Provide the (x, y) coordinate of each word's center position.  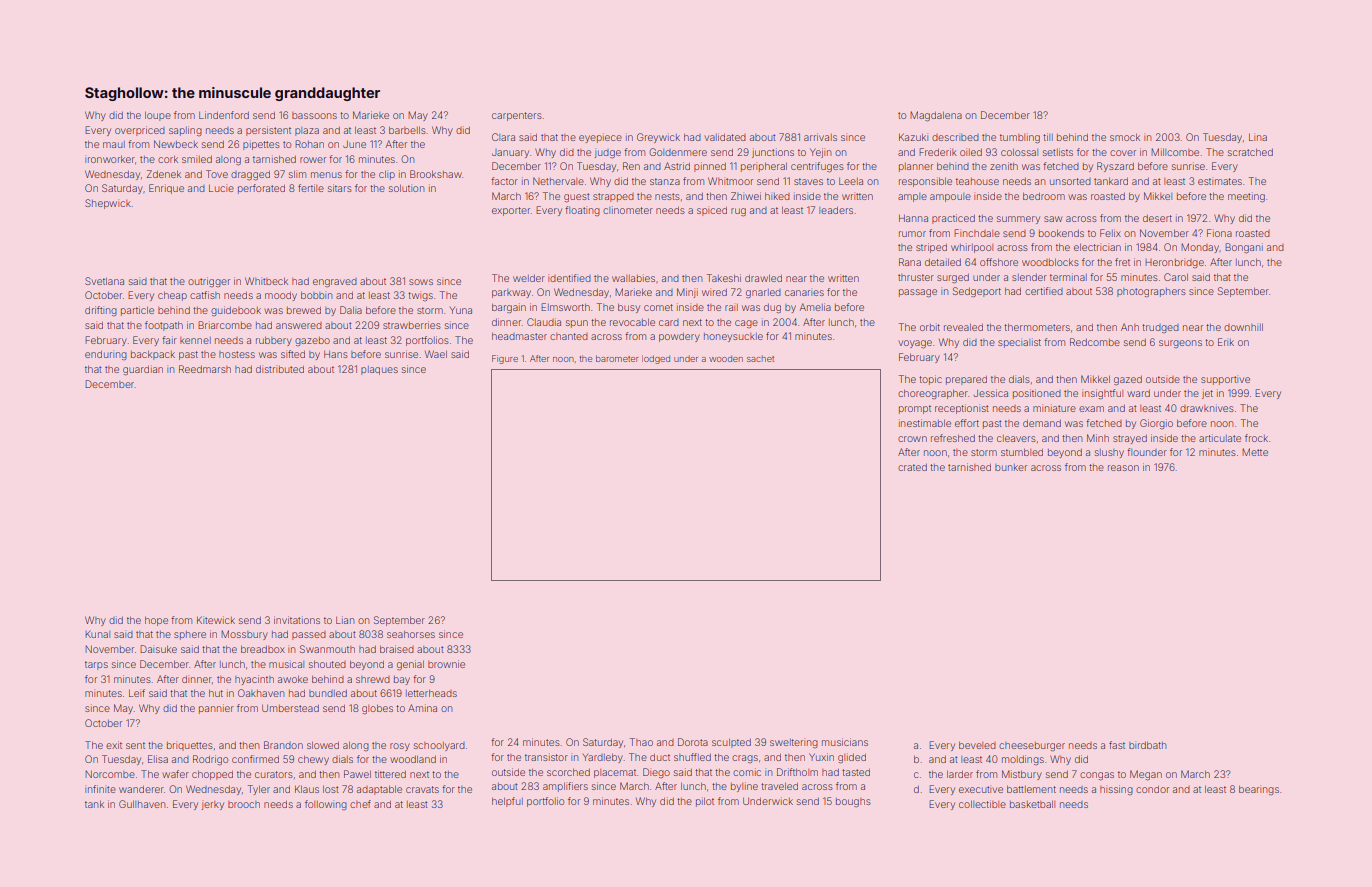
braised (397, 649)
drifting (101, 311)
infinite (100, 789)
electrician (1097, 247)
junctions (773, 153)
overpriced (140, 131)
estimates (1220, 181)
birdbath (1147, 745)
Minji (687, 293)
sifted (293, 354)
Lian (345, 620)
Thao (641, 742)
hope (156, 621)
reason (1123, 468)
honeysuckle (733, 337)
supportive (1225, 380)
